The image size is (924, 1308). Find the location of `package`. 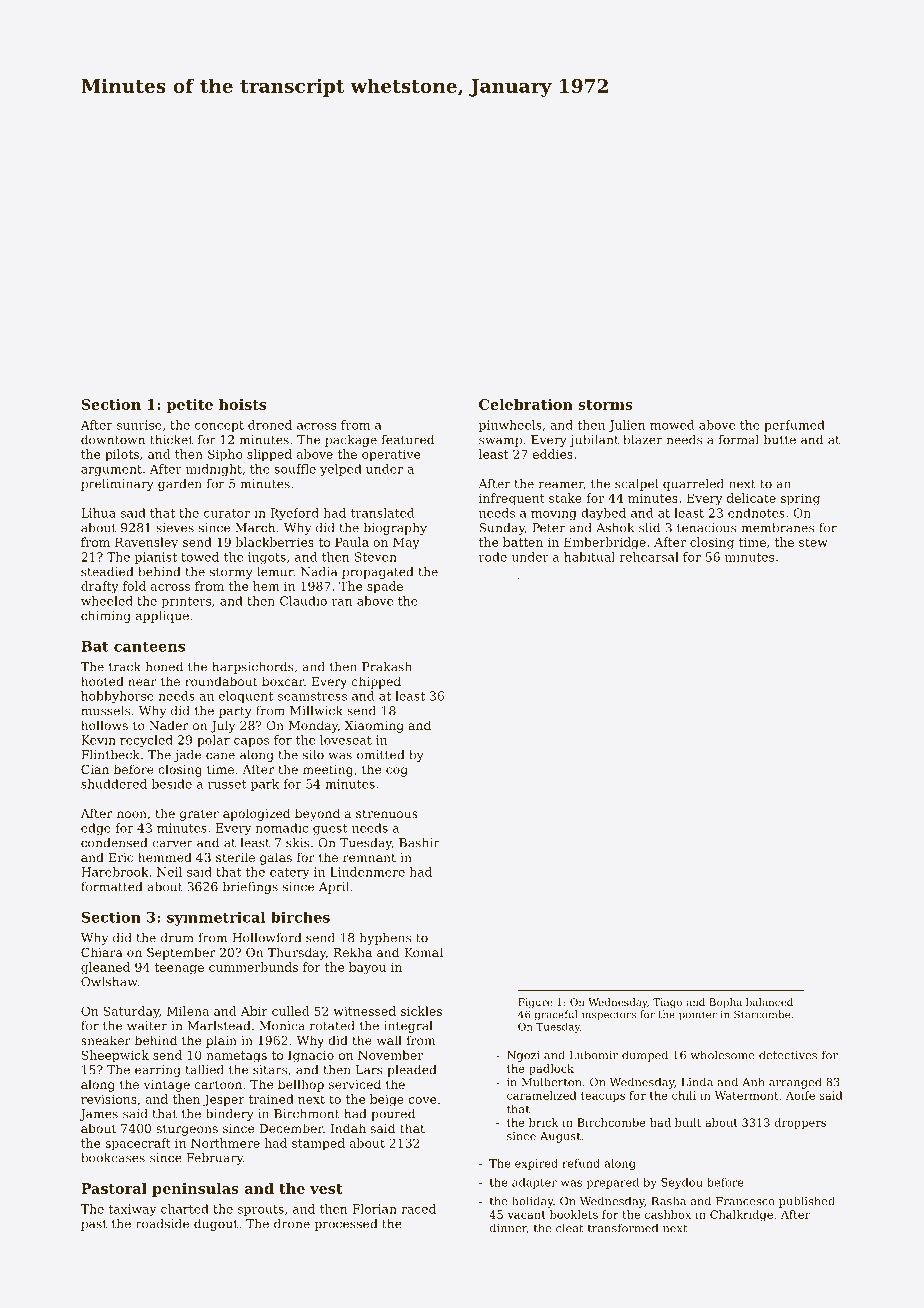

package is located at coordinates (351, 441).
